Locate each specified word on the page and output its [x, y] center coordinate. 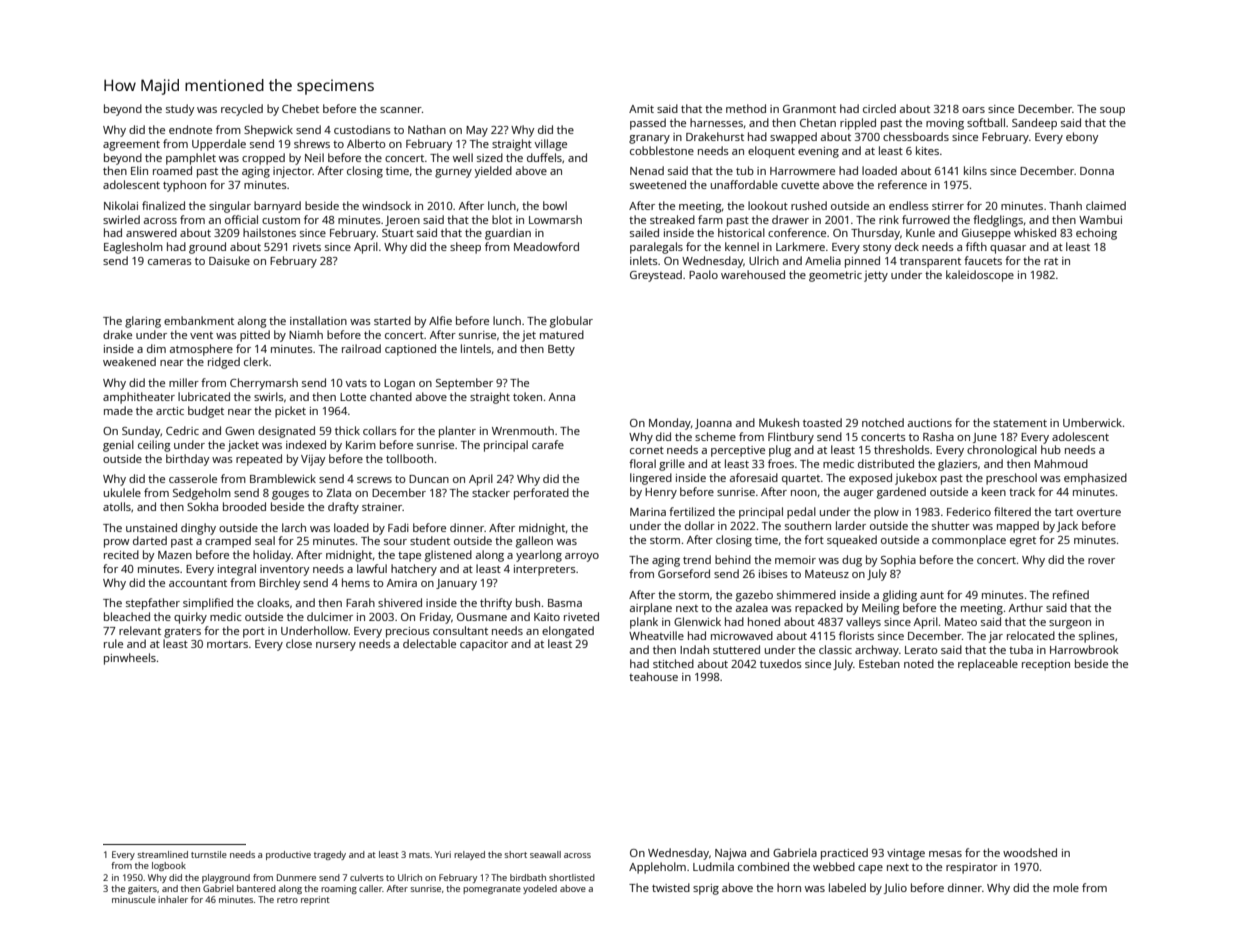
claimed [1106, 205]
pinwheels [130, 659]
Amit [641, 109]
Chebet [300, 108]
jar [996, 637]
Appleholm [657, 868]
